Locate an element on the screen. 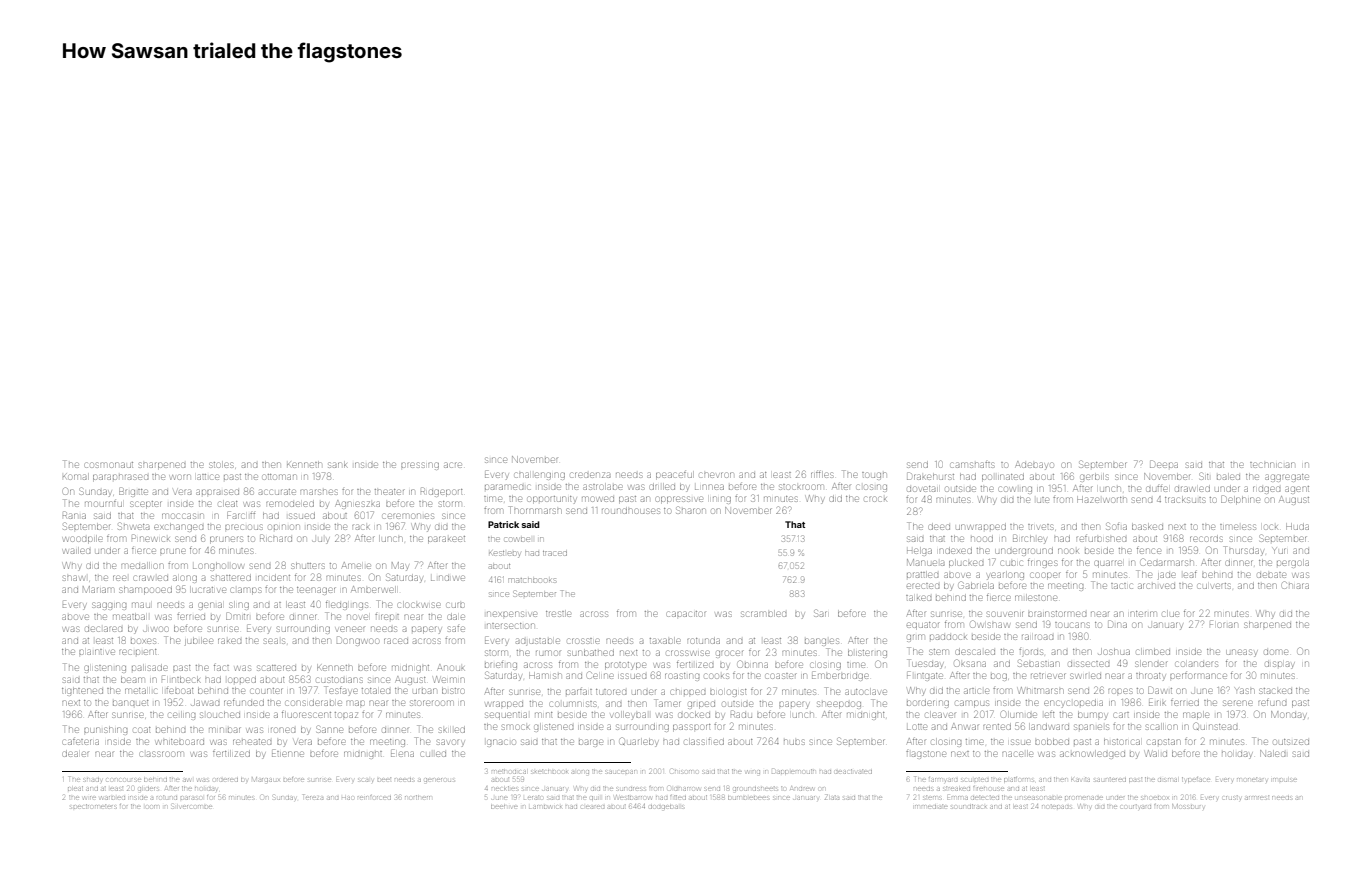 This screenshot has width=1372, height=887. colanders is located at coordinates (1197, 664).
